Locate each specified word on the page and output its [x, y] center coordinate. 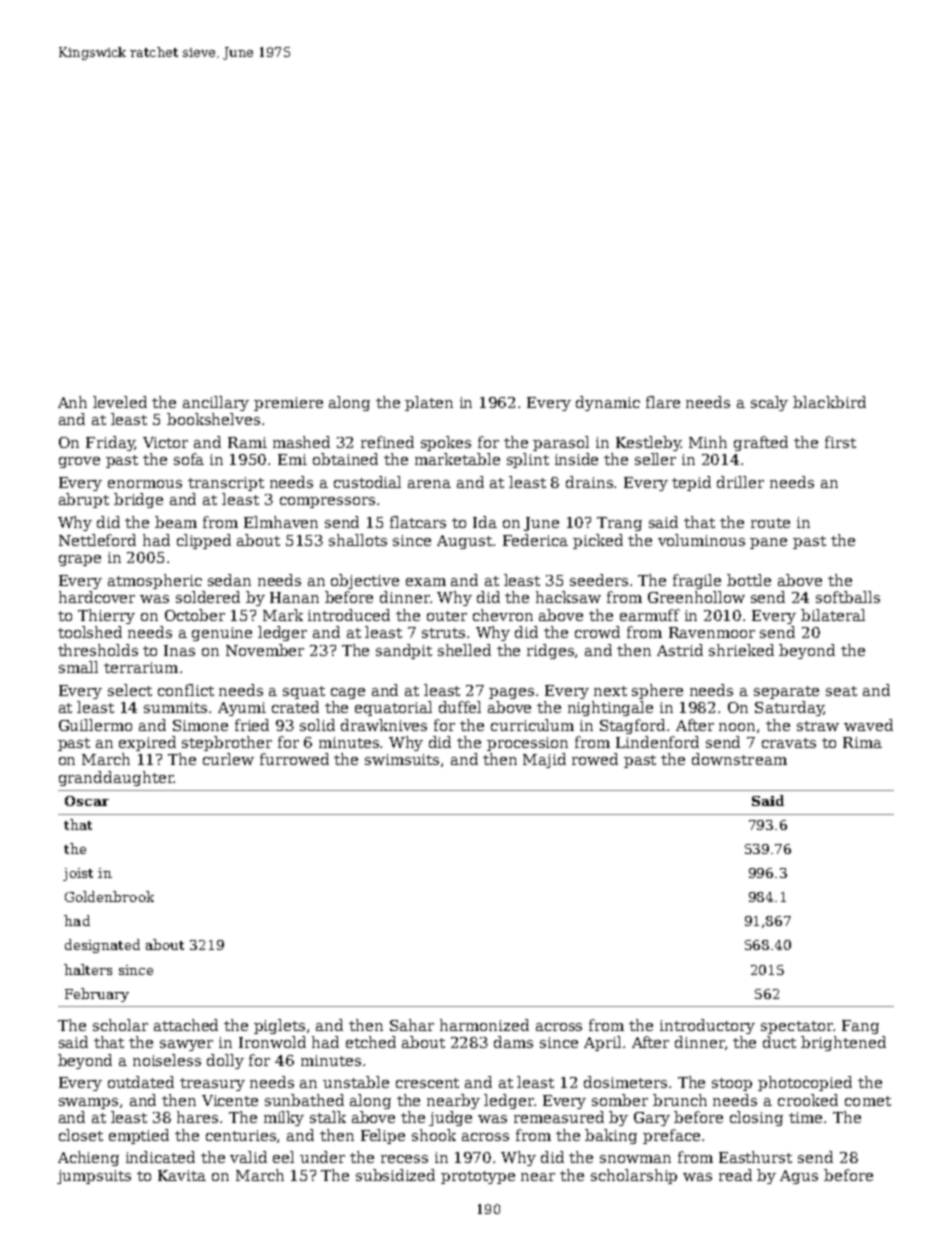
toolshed [90, 632]
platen [429, 403]
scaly [769, 403]
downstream [739, 759]
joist [78, 874]
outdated [141, 1082]
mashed [301, 442]
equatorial [393, 708]
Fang [860, 1027]
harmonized [484, 1025]
